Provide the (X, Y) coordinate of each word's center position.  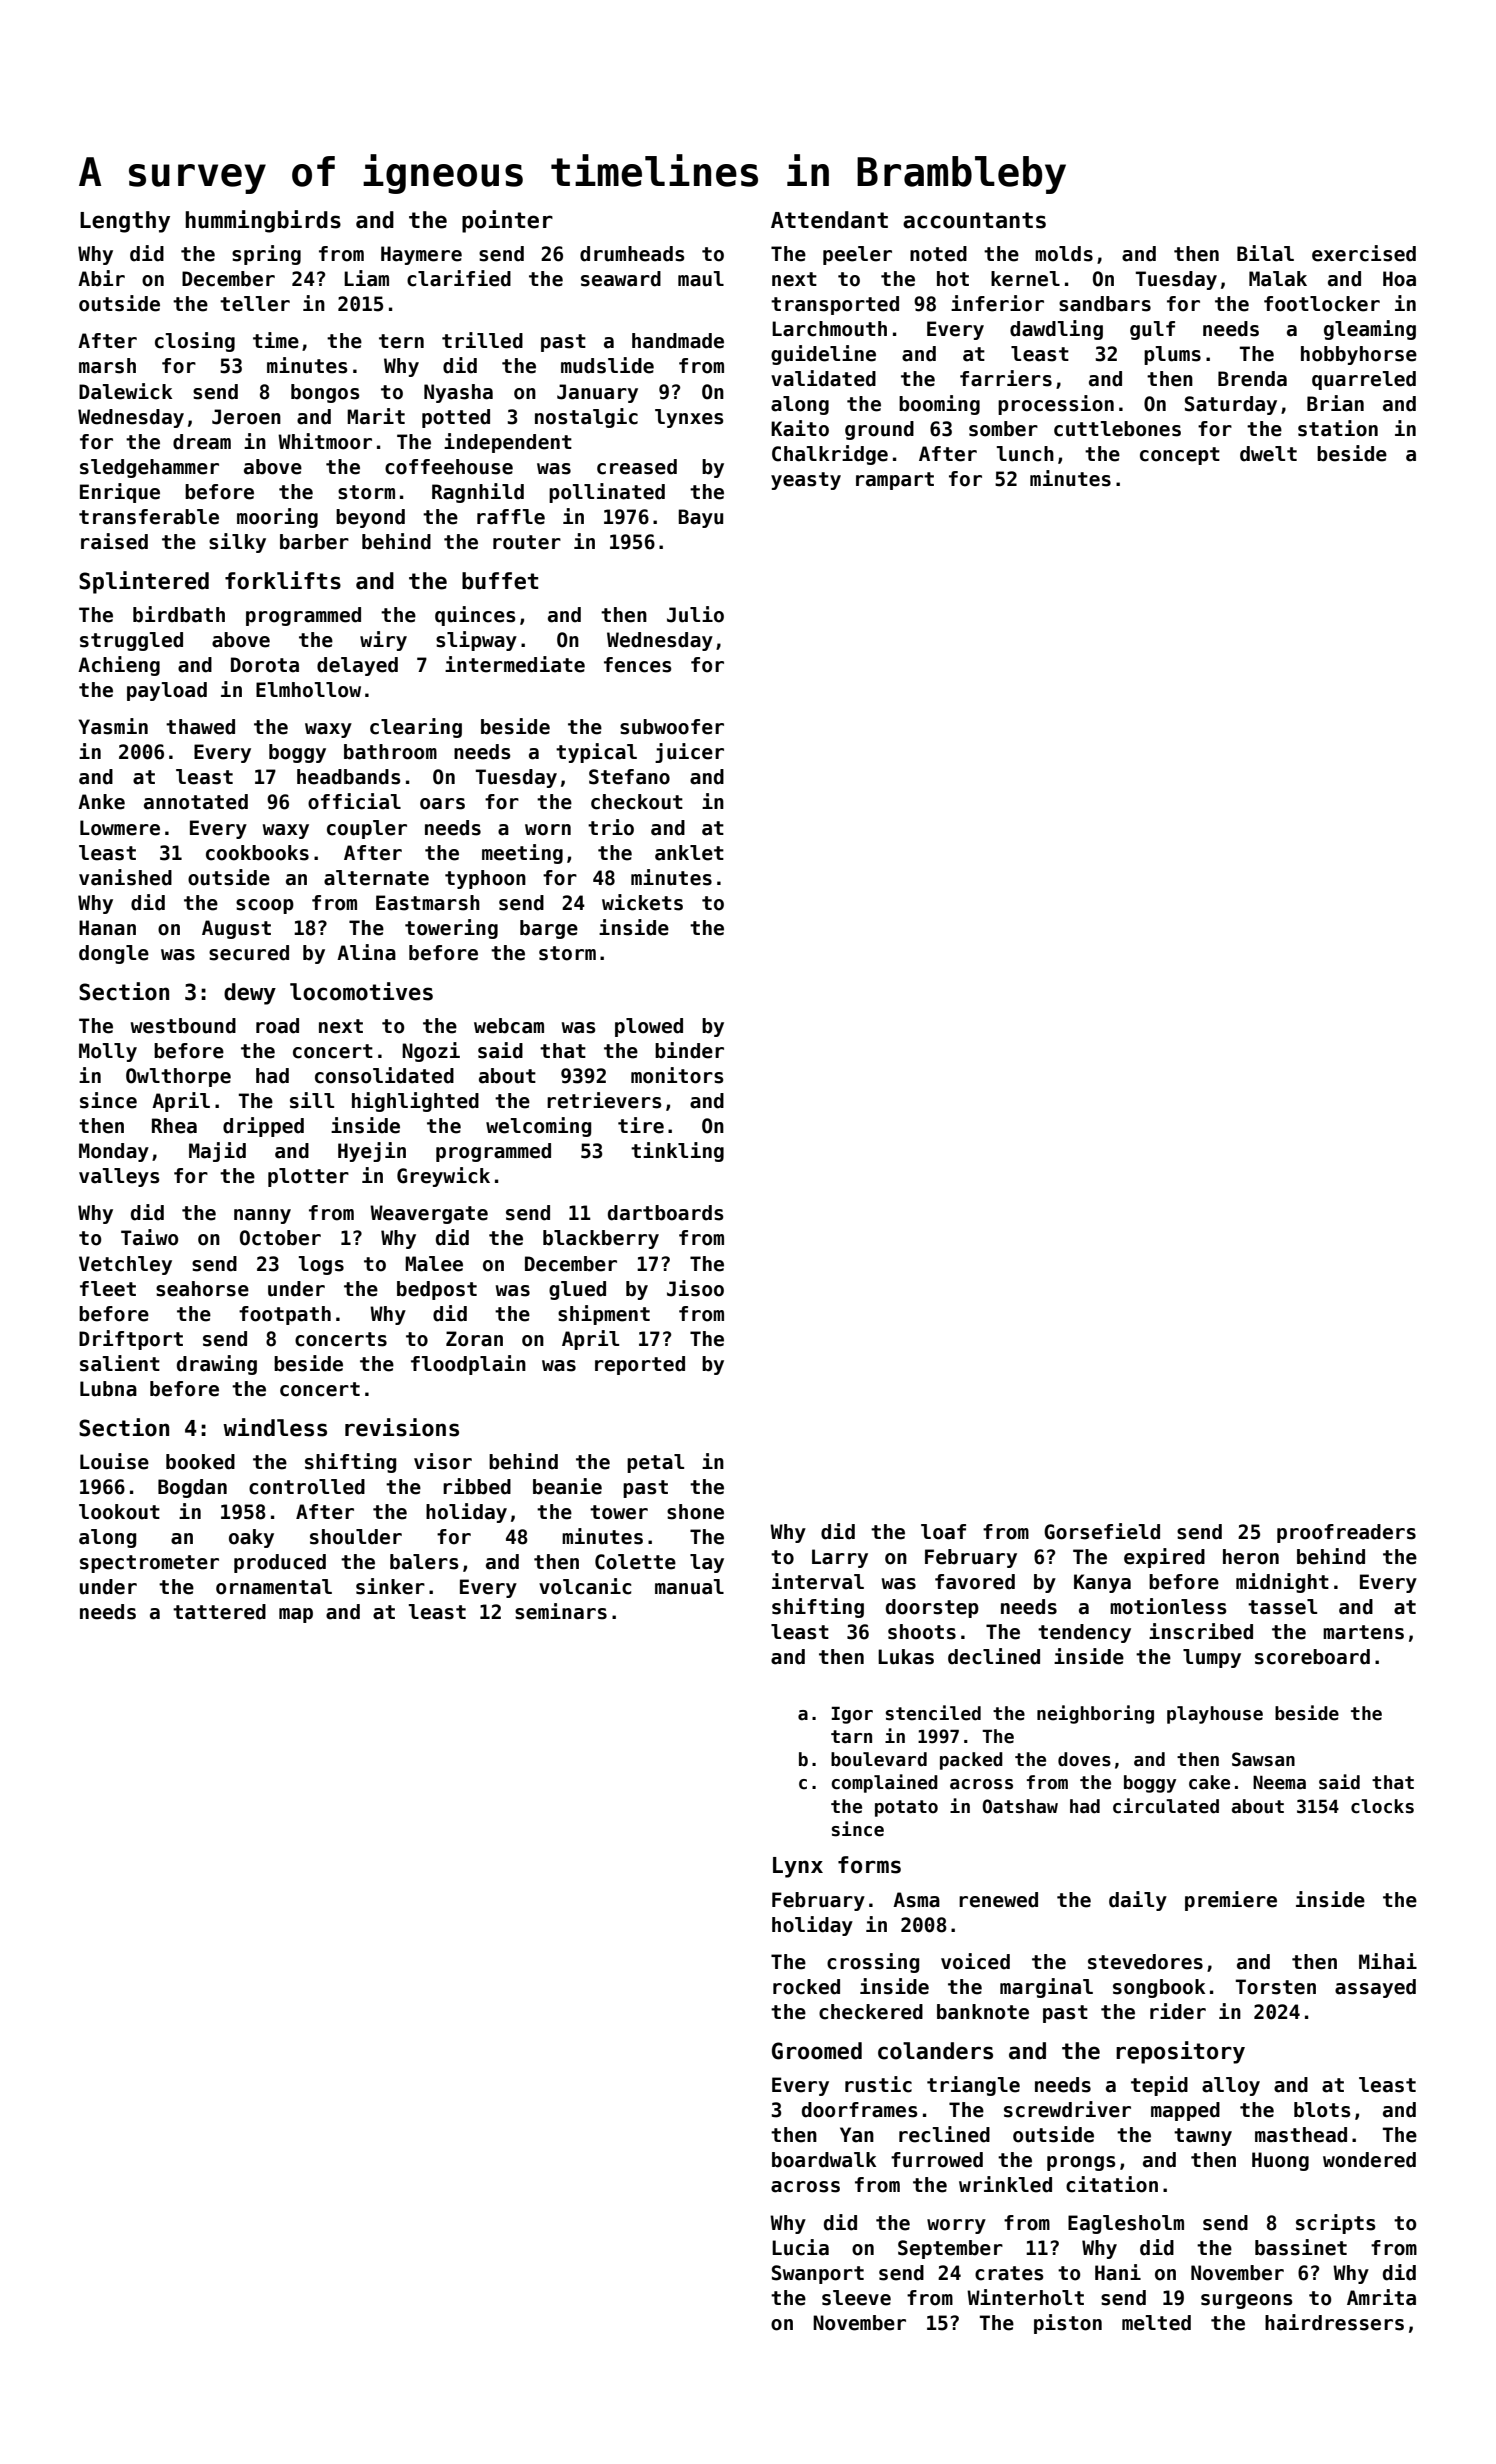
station (1338, 428)
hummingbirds (263, 221)
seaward (621, 279)
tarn (851, 1737)
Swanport (818, 2274)
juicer (689, 753)
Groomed (817, 2051)
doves (1084, 1759)
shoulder (356, 1537)
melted (1156, 2323)
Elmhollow (308, 690)
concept (1180, 456)
